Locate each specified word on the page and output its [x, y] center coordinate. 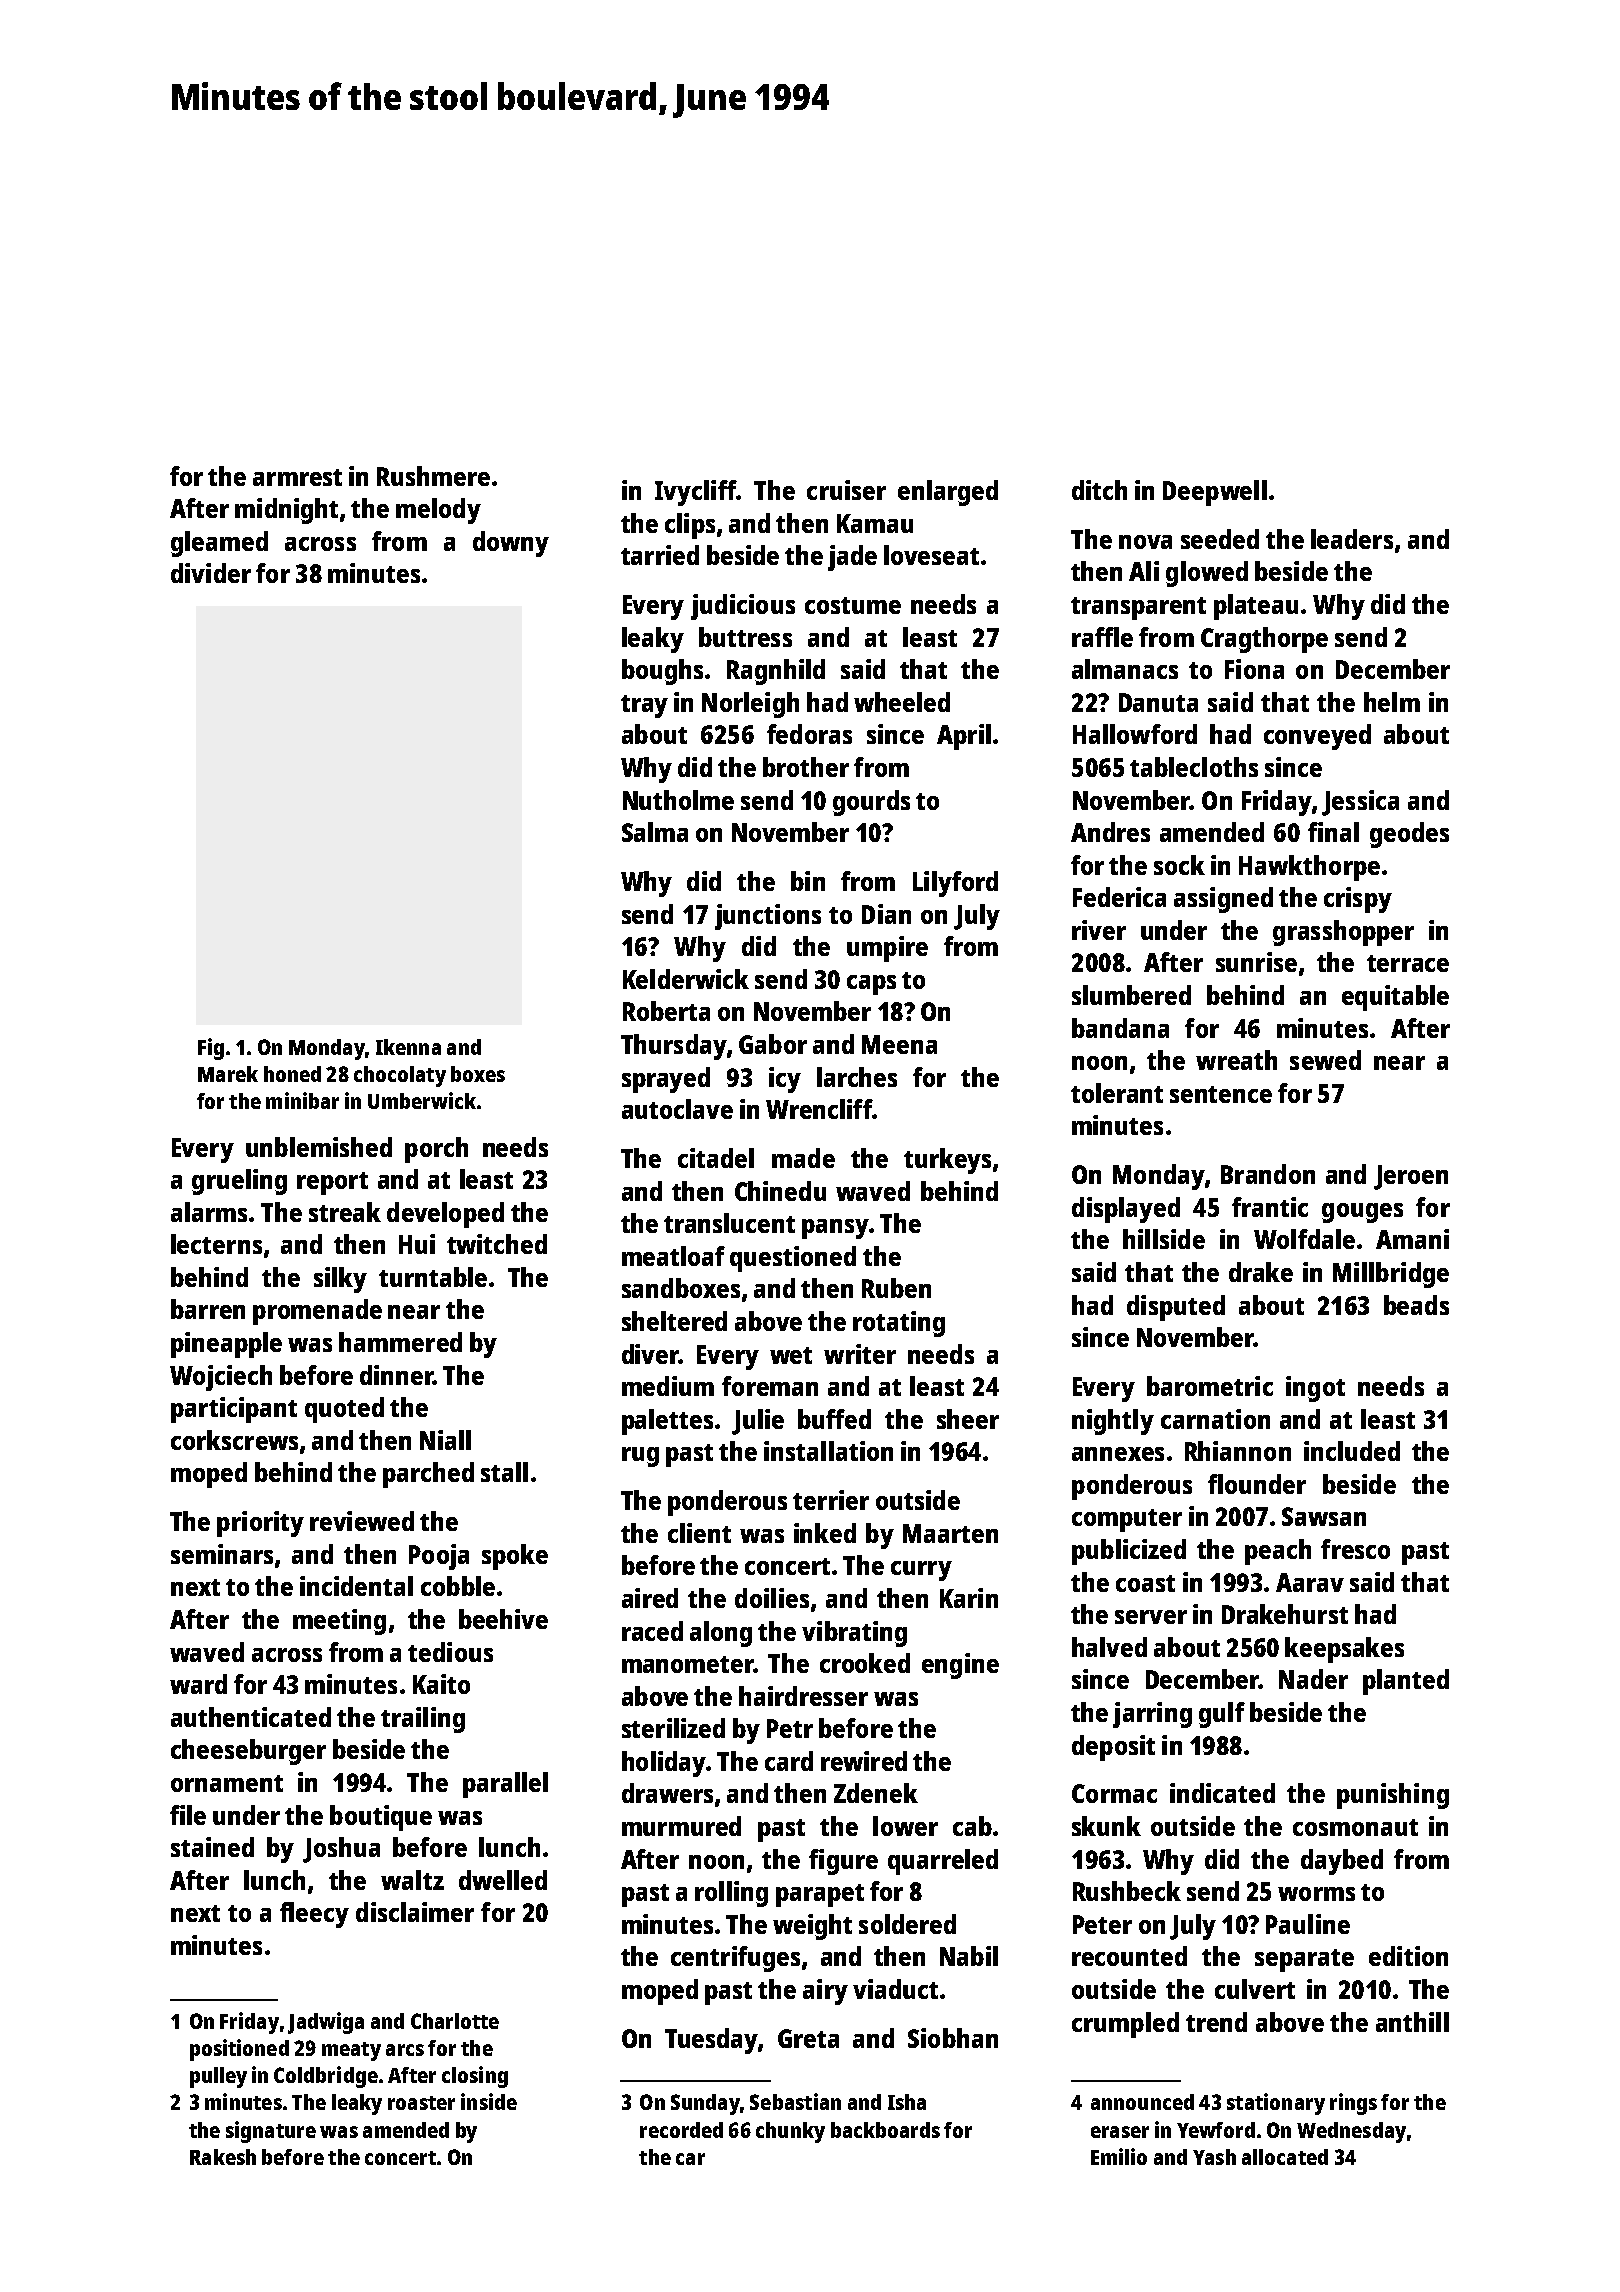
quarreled [943, 1862]
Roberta [666, 1011]
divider [211, 573]
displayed [1126, 1210]
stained [212, 1847]
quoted [344, 1410]
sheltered [674, 1321]
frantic [1270, 1207]
